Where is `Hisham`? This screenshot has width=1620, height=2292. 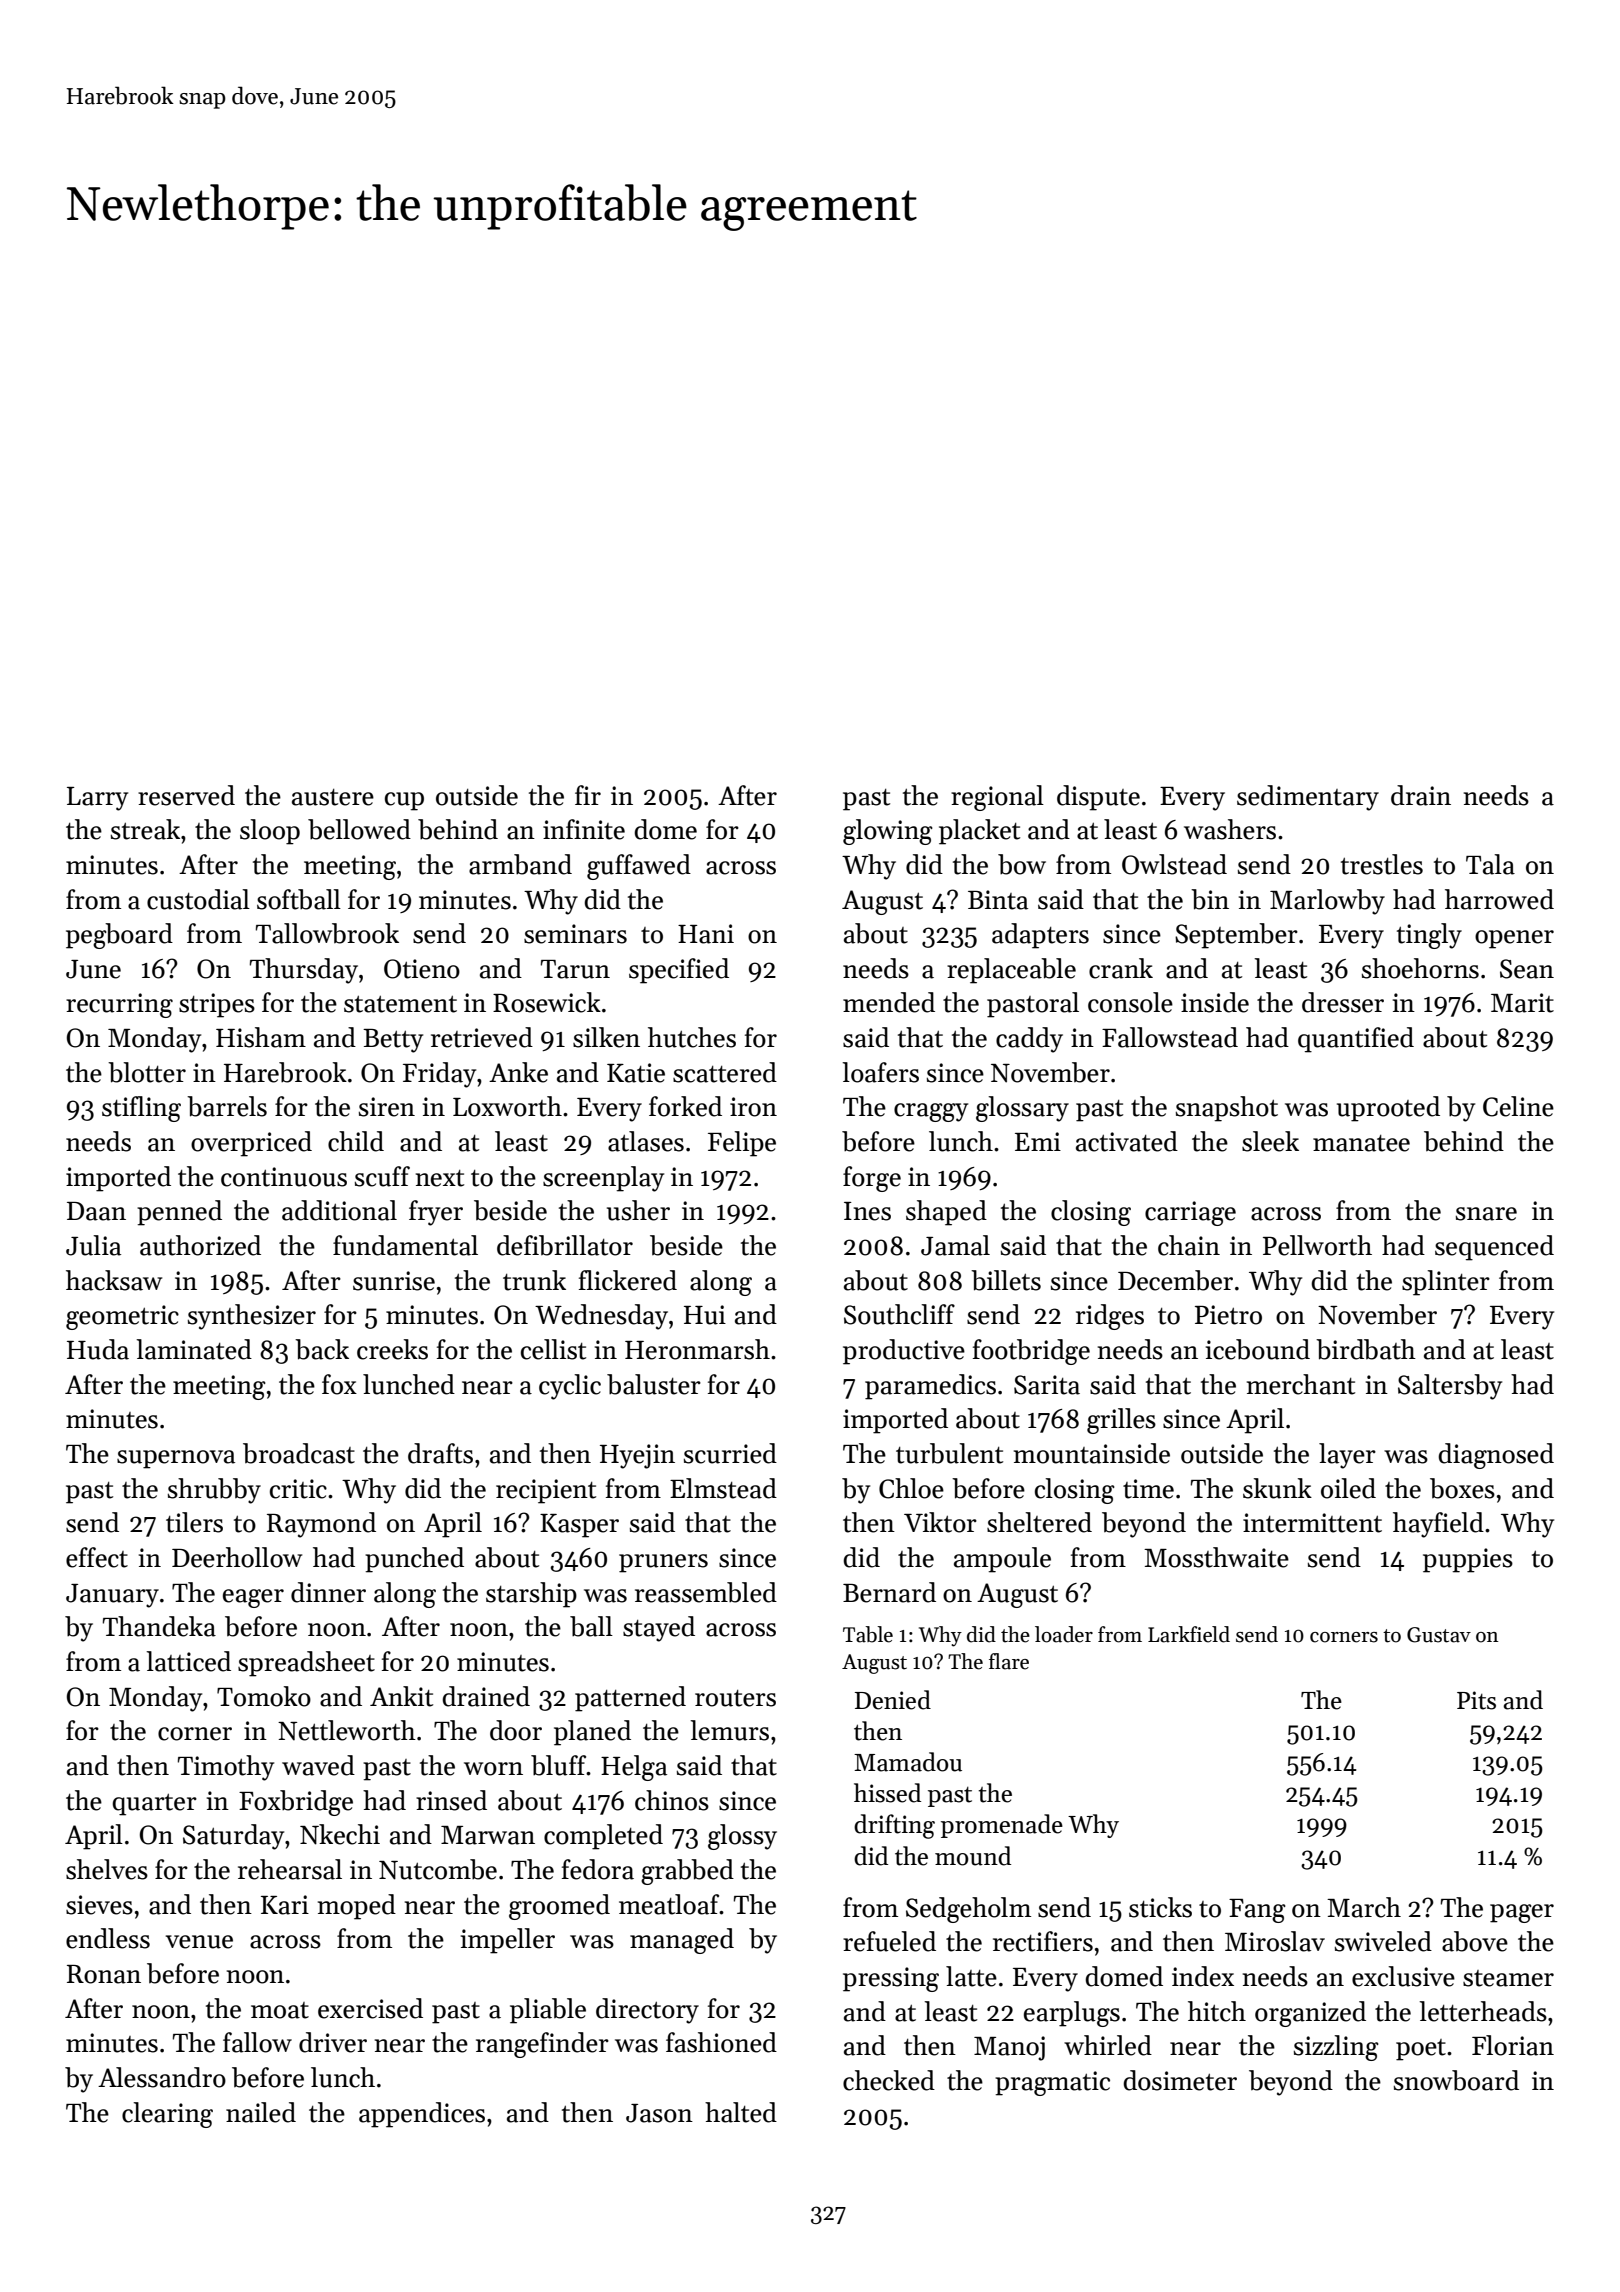 Hisham is located at coordinates (261, 1037).
